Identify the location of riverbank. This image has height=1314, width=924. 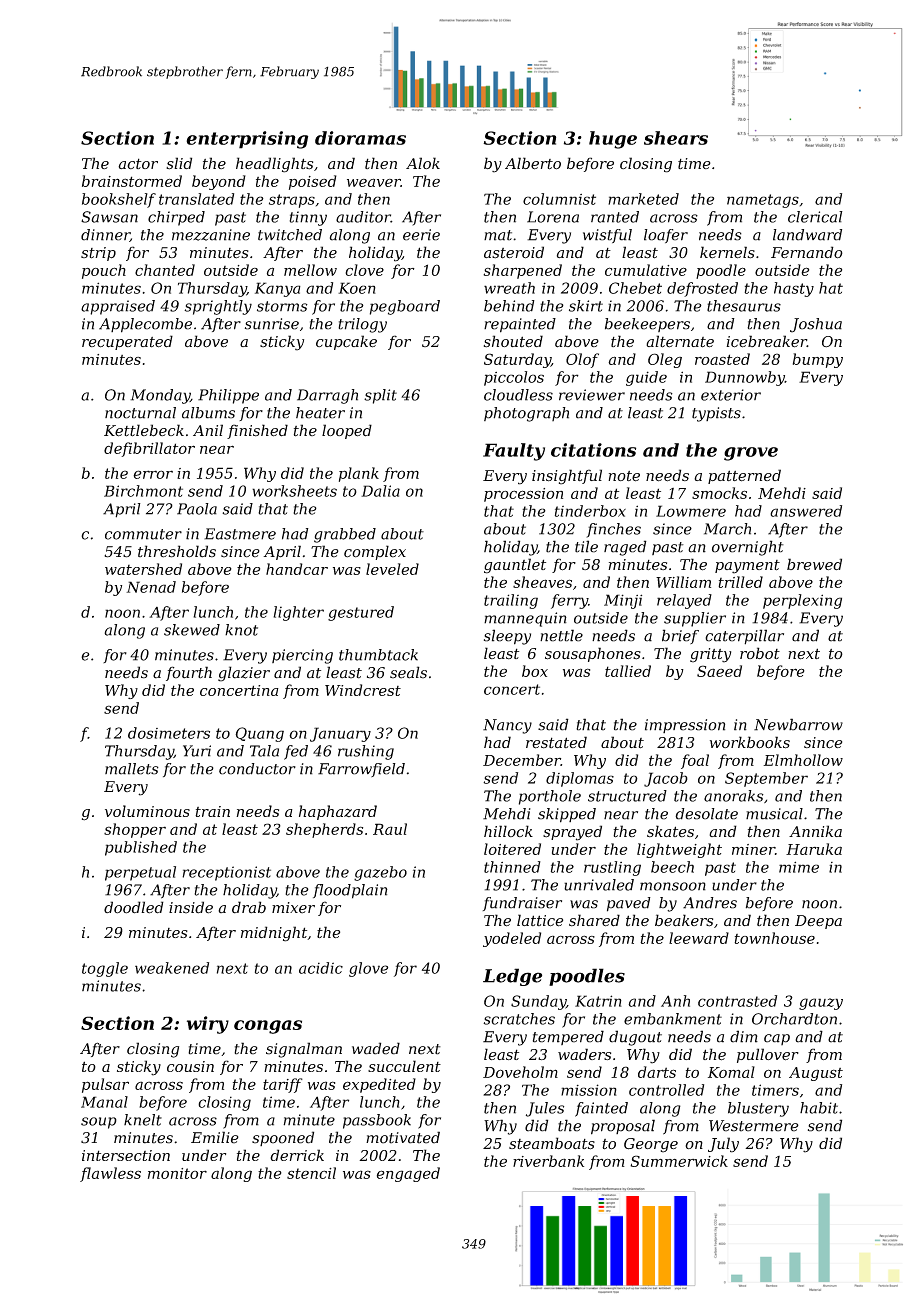
(548, 1161).
